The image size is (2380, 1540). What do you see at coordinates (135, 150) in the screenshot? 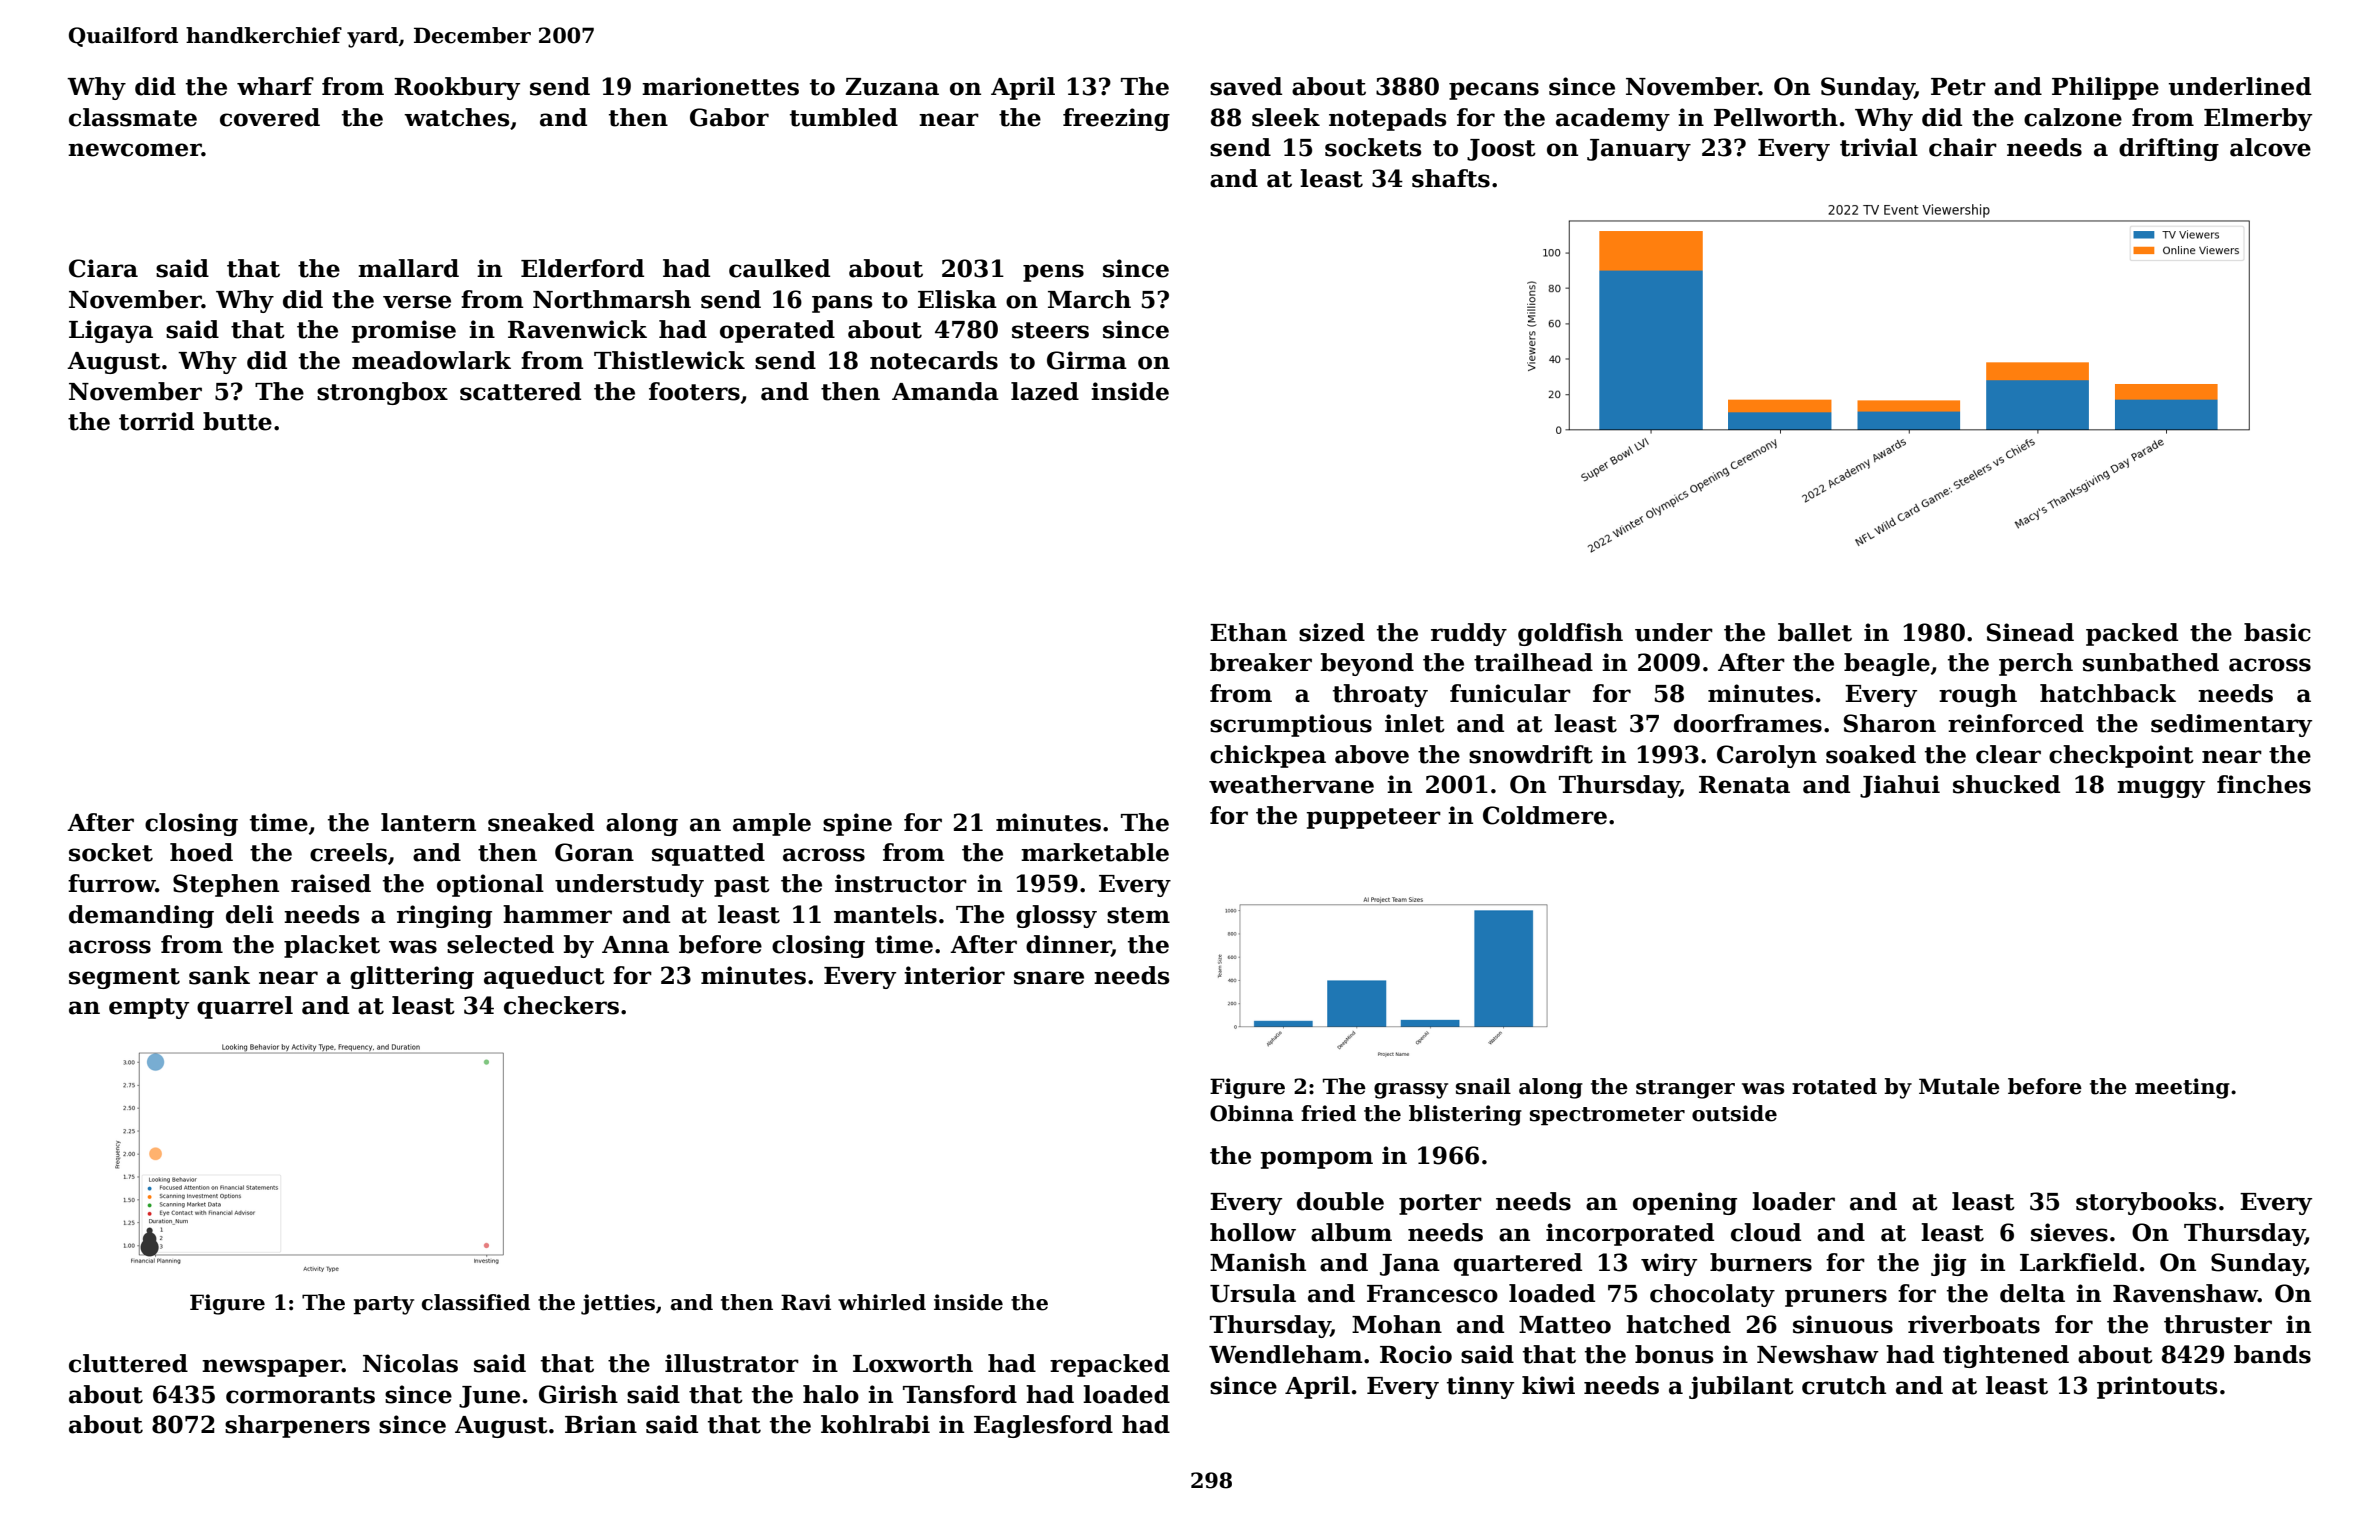
I see `newcomer` at bounding box center [135, 150].
